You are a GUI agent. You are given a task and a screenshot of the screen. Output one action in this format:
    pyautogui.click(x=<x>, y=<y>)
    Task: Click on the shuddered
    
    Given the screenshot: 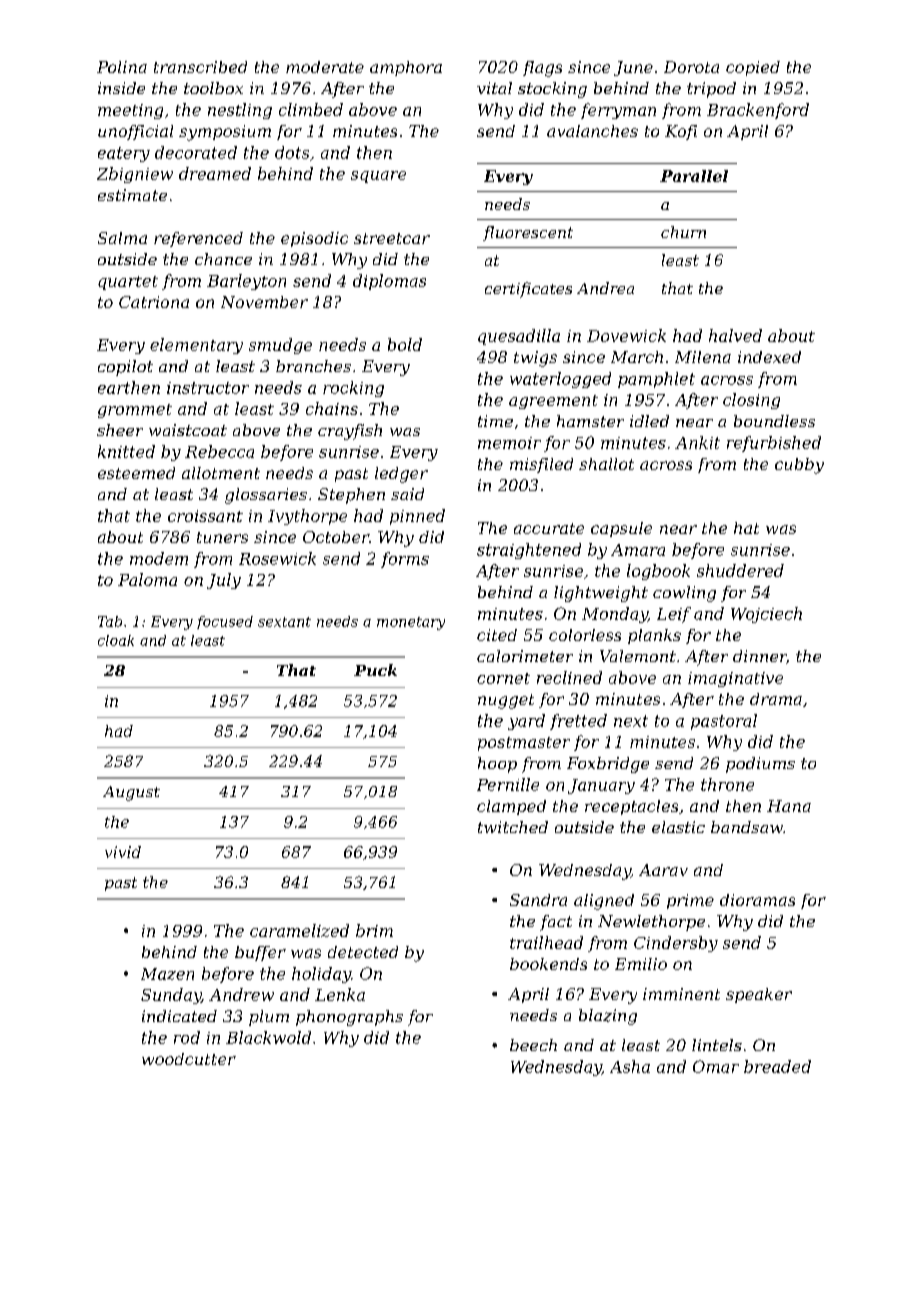 What is the action you would take?
    pyautogui.click(x=740, y=570)
